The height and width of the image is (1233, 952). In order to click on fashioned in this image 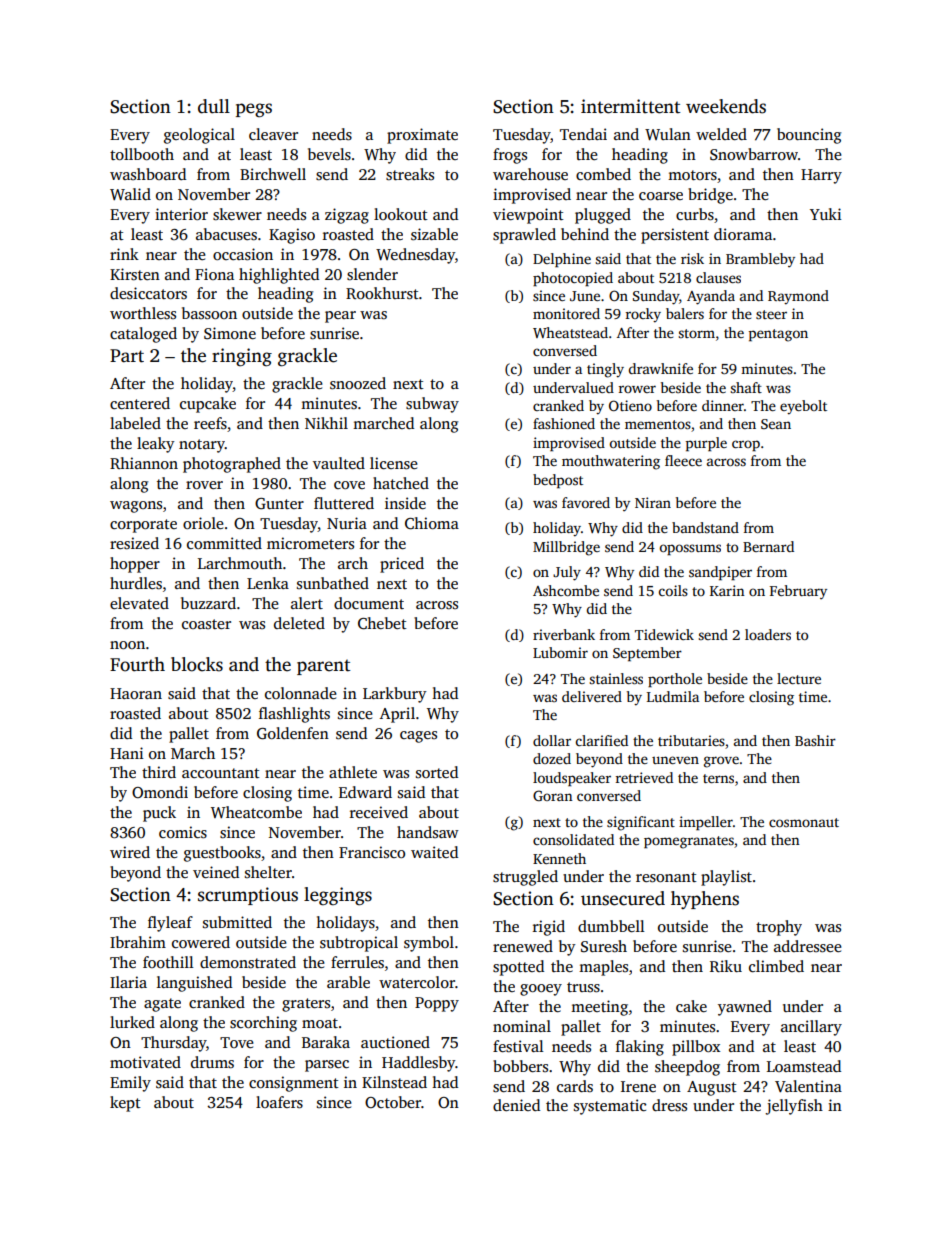, I will do `click(564, 423)`.
